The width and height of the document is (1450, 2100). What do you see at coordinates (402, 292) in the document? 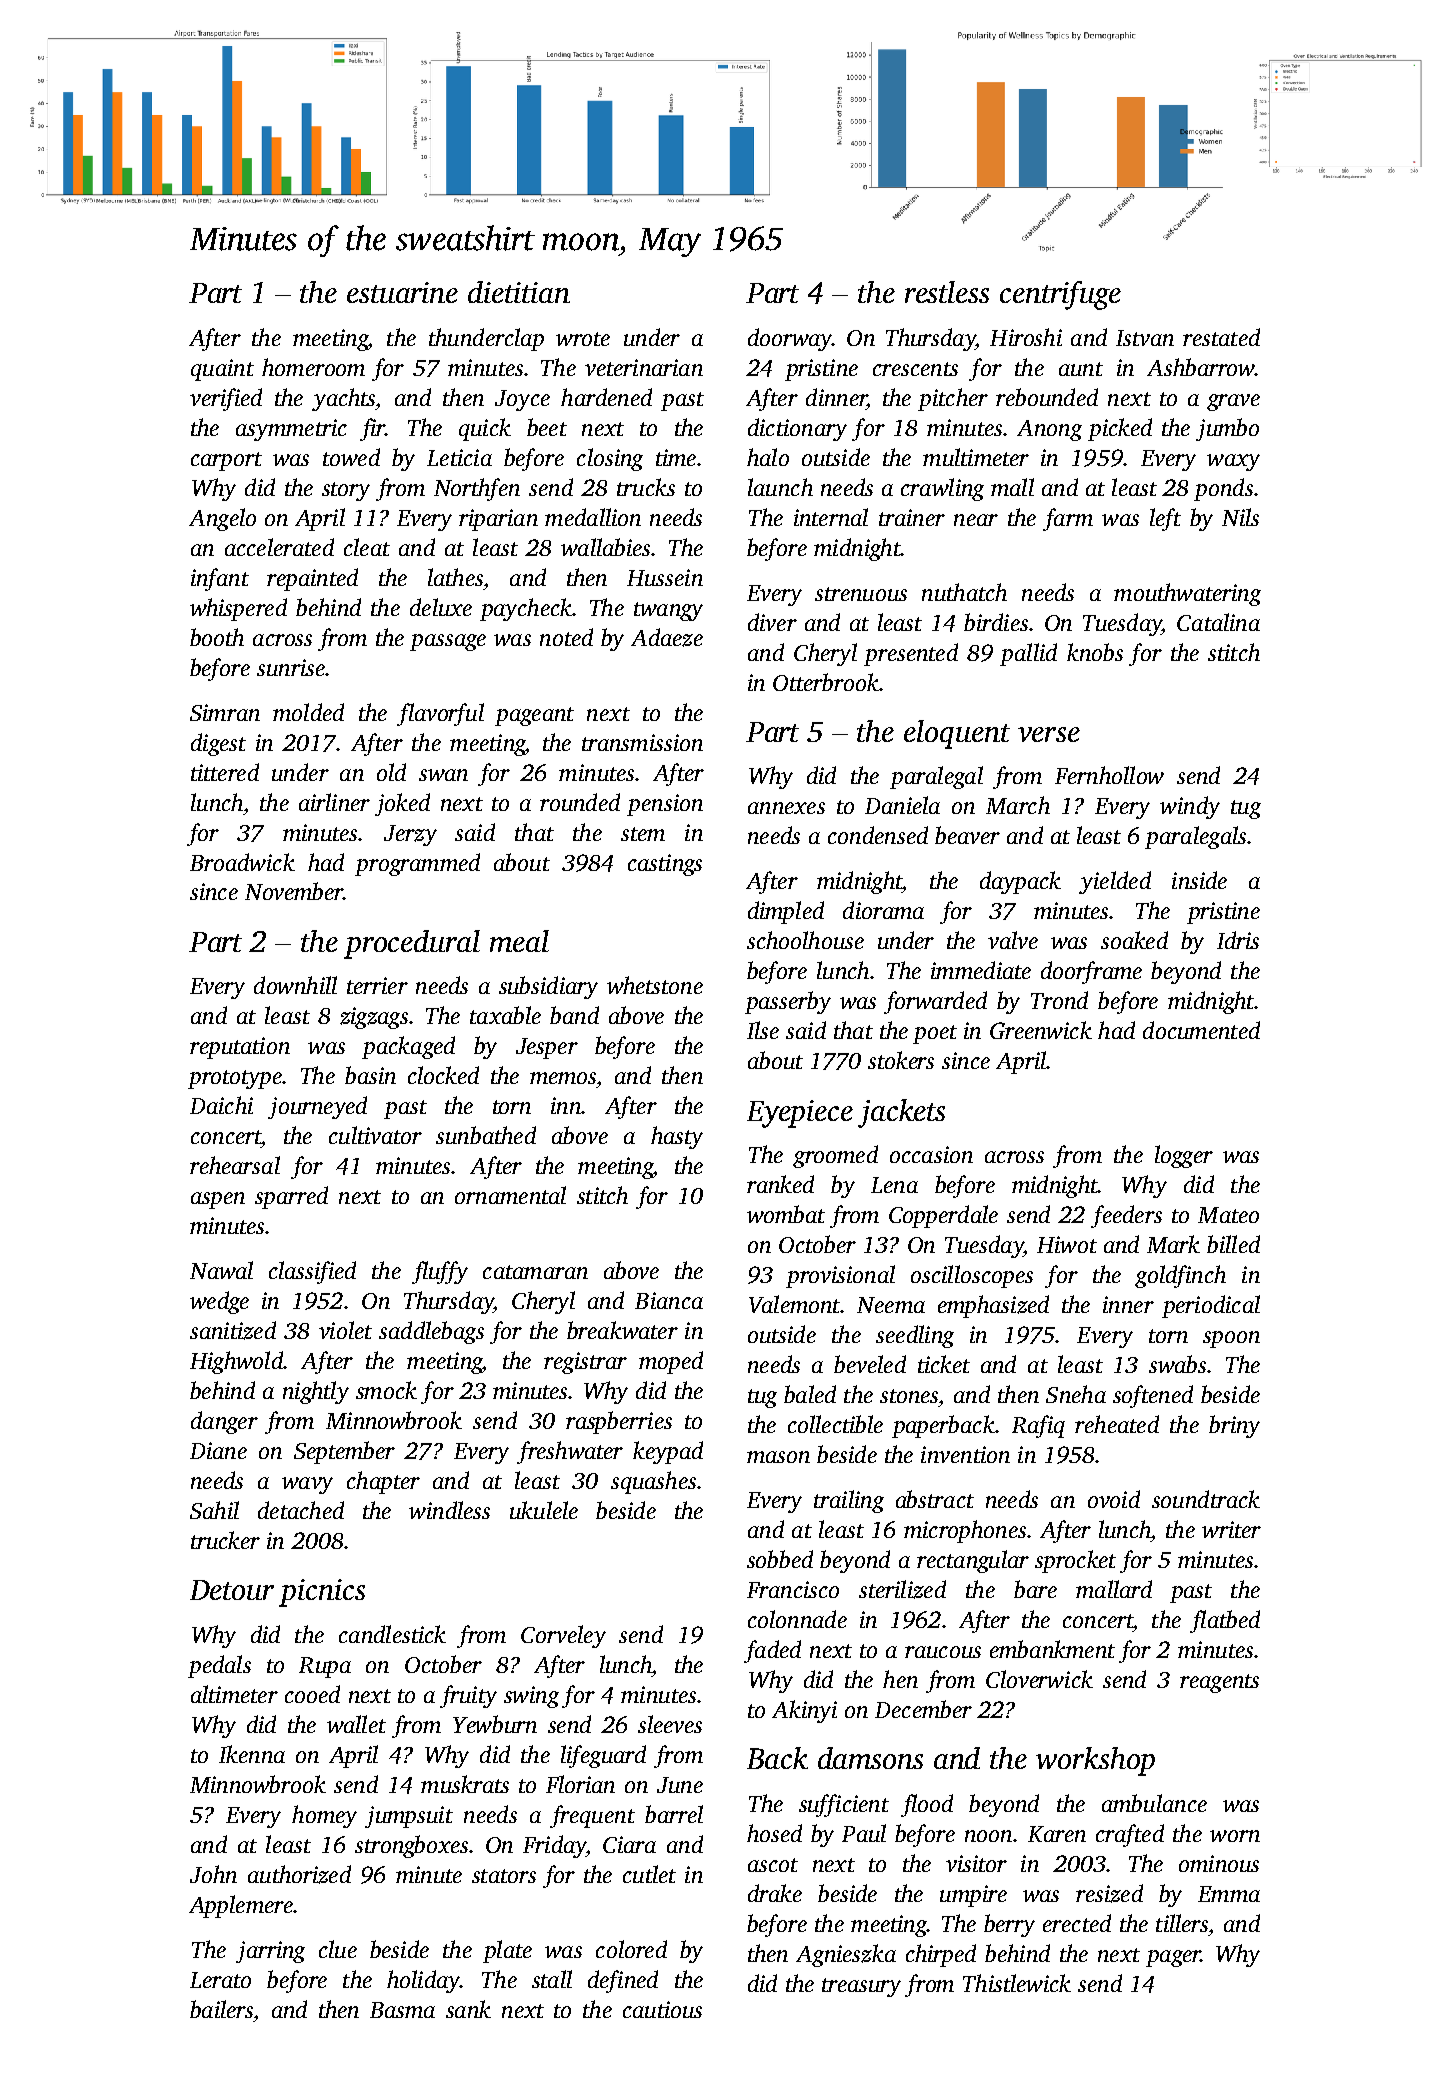
I see `estuarine` at bounding box center [402, 292].
